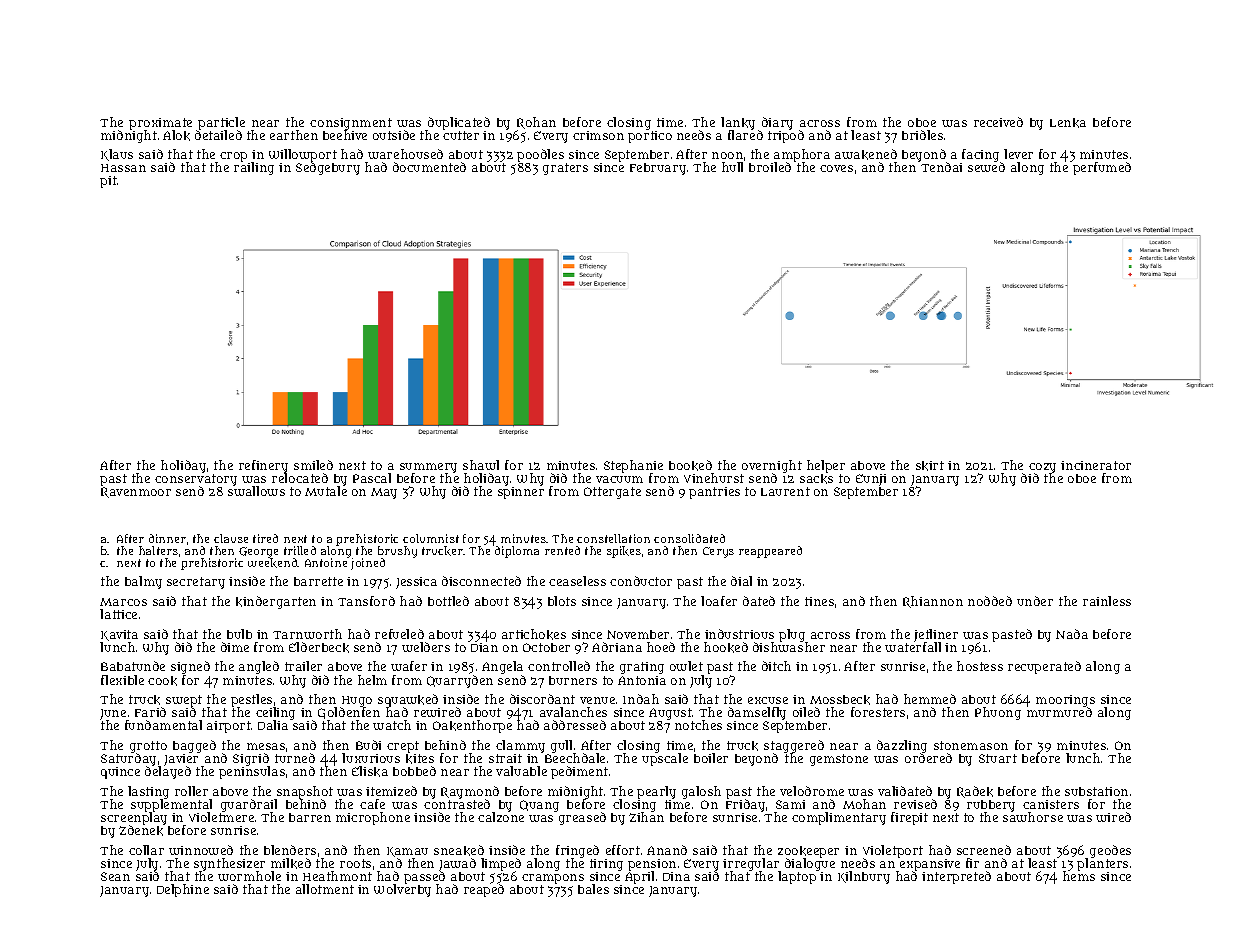 The width and height of the document is (1233, 952). Describe the element at coordinates (368, 564) in the document. I see `joined` at that location.
